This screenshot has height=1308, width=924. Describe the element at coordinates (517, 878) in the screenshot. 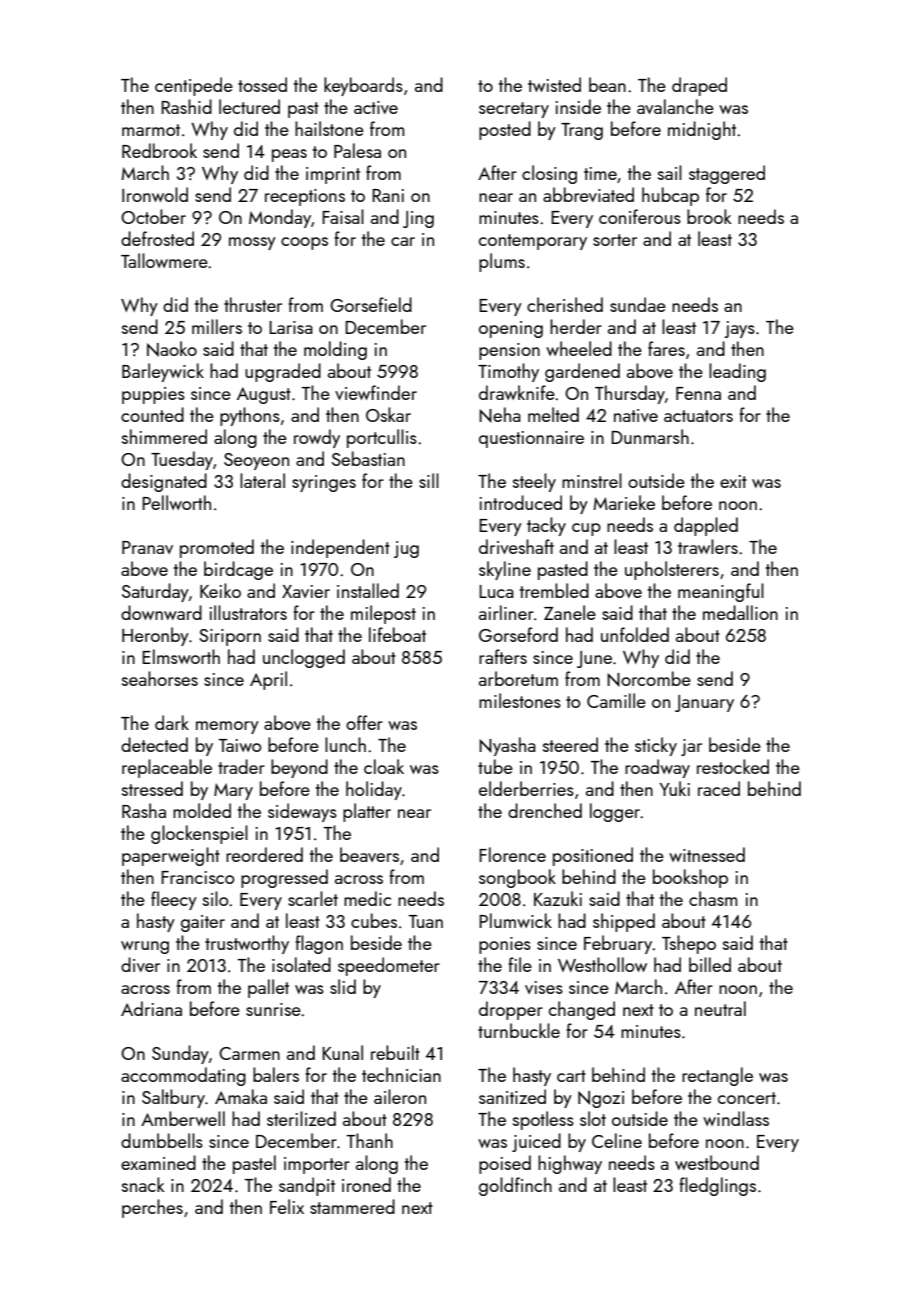

I see `songbook` at that location.
